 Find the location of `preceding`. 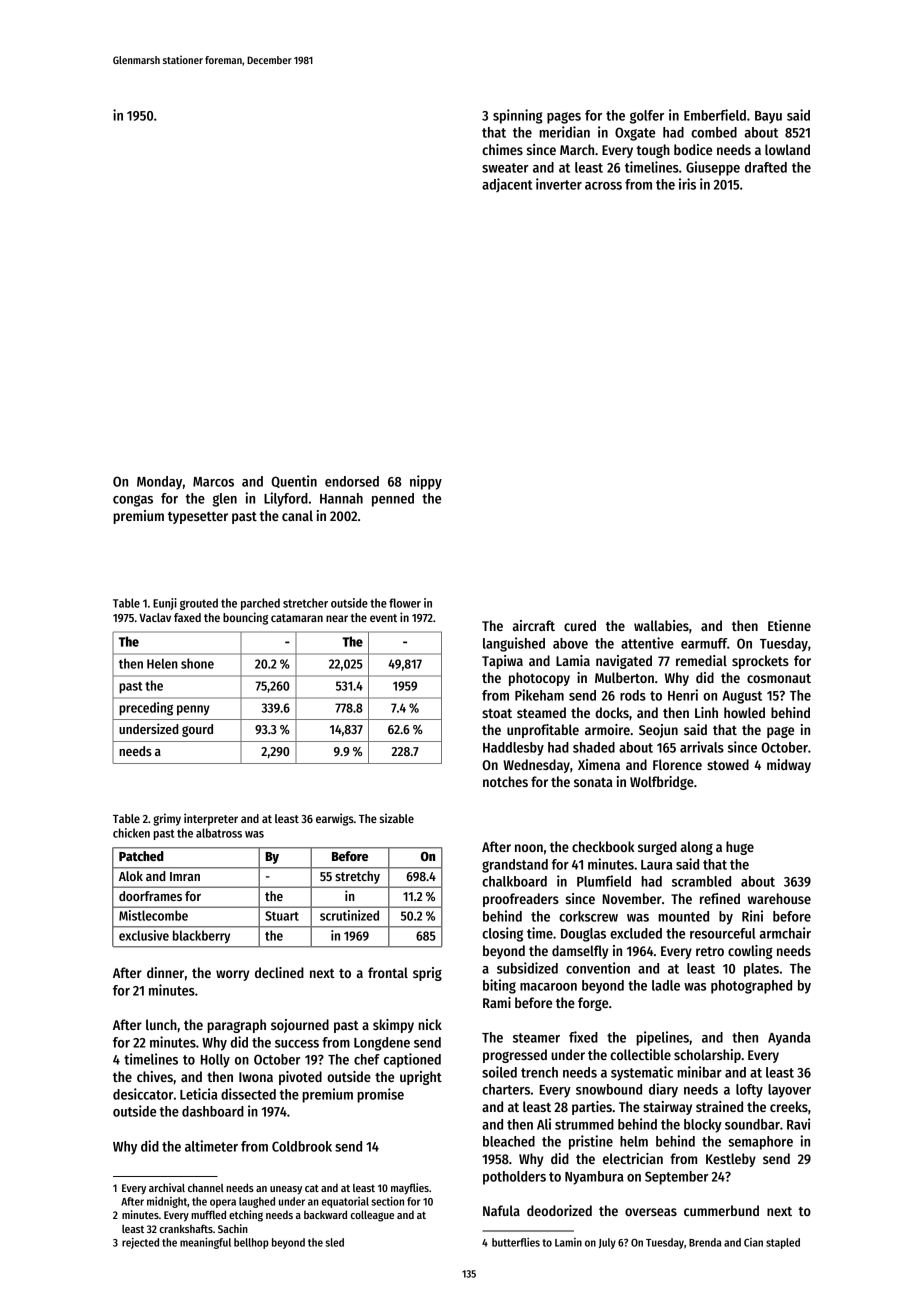

preceding is located at coordinates (146, 709).
